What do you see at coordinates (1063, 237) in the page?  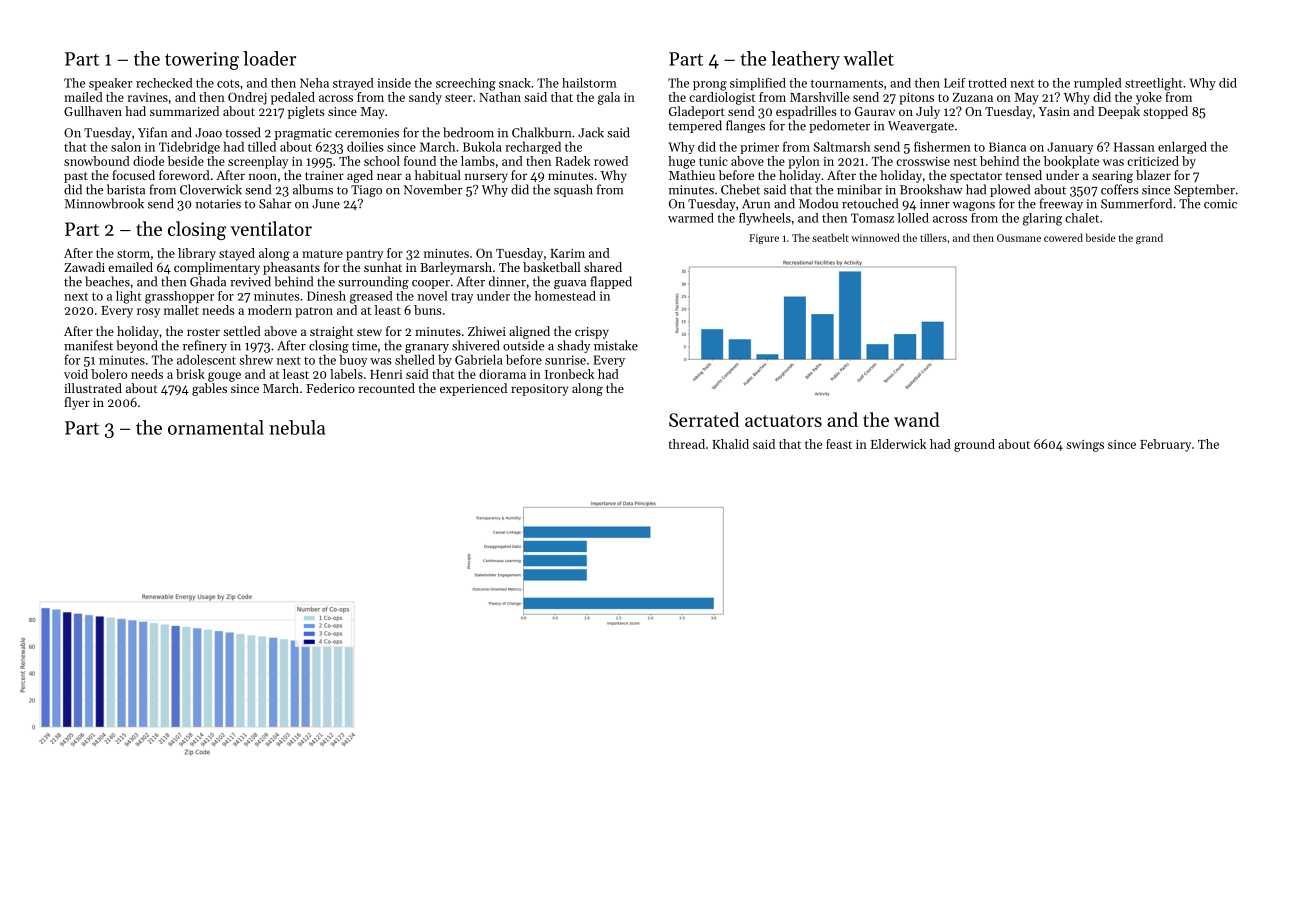 I see `cowered` at bounding box center [1063, 237].
